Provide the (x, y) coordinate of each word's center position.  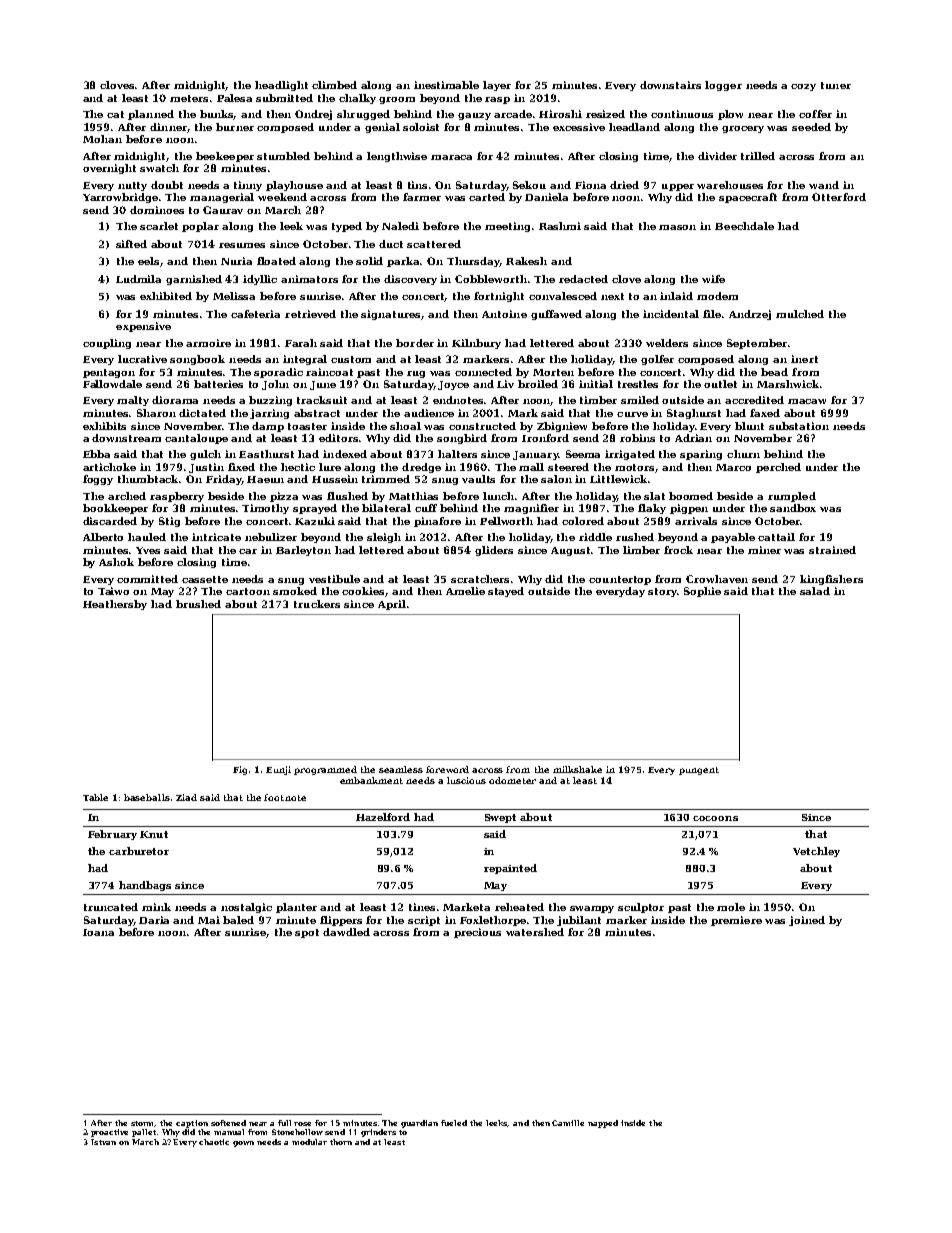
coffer (815, 114)
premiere (736, 921)
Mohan (102, 139)
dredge (421, 468)
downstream (126, 438)
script (424, 921)
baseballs (147, 797)
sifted (131, 244)
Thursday (473, 262)
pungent (699, 771)
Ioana (98, 932)
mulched (800, 314)
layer (497, 86)
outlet (720, 384)
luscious (466, 780)
